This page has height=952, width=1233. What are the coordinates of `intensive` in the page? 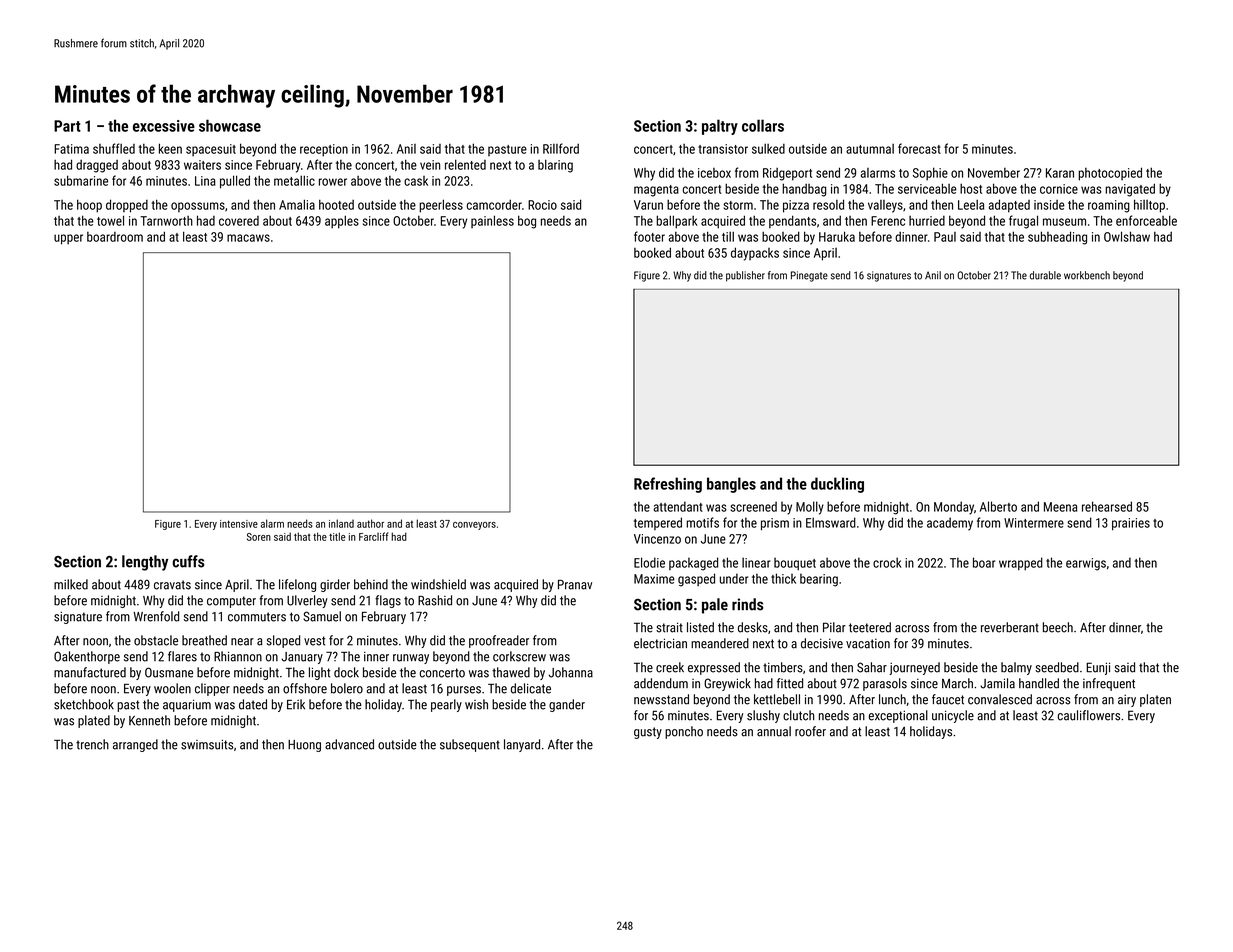 It's located at (239, 524).
